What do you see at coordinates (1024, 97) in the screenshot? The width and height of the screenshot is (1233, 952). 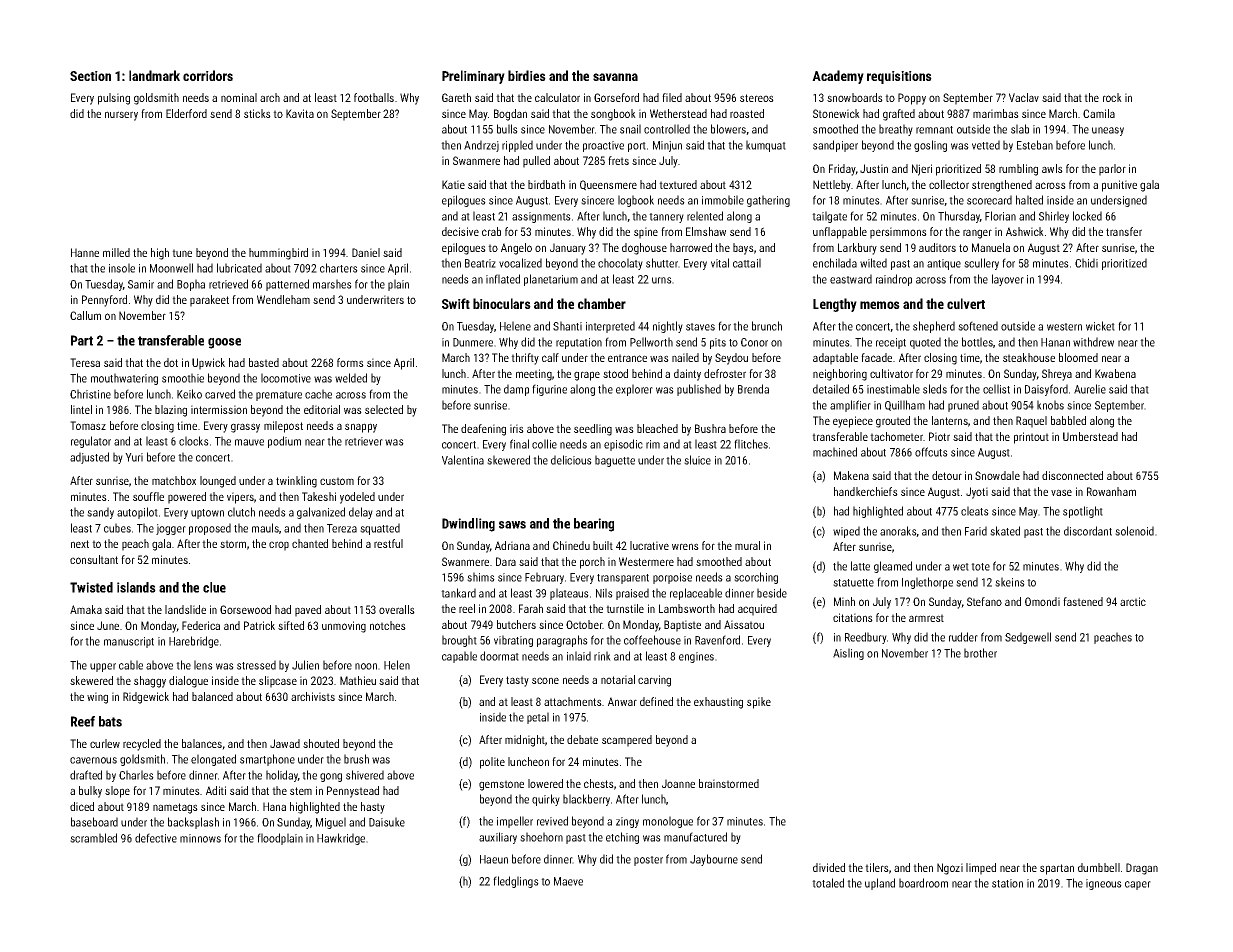 I see `Vaclav` at bounding box center [1024, 97].
